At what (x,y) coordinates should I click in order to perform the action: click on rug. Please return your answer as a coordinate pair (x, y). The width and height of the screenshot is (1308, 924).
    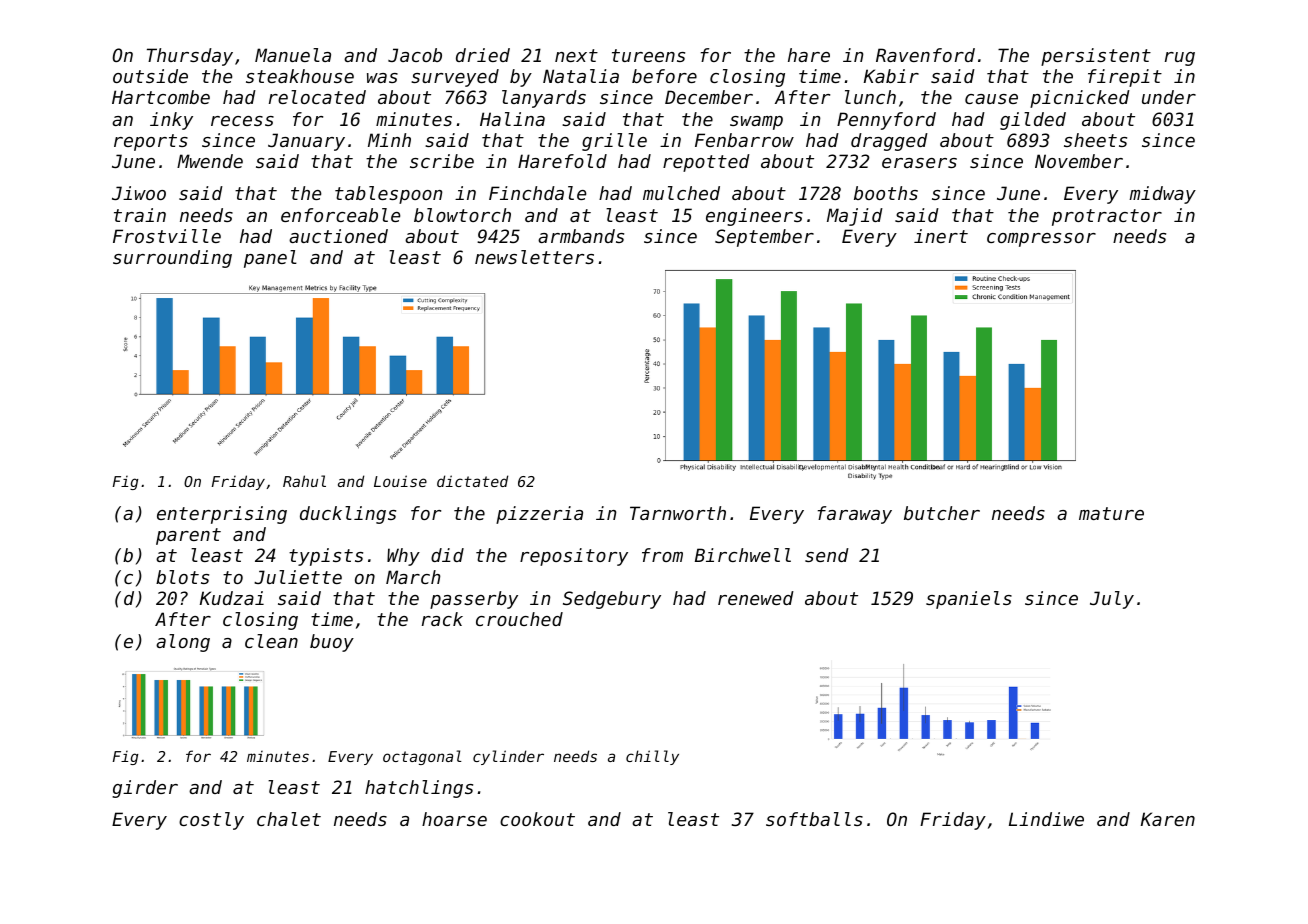
    Looking at the image, I should click on (1180, 59).
